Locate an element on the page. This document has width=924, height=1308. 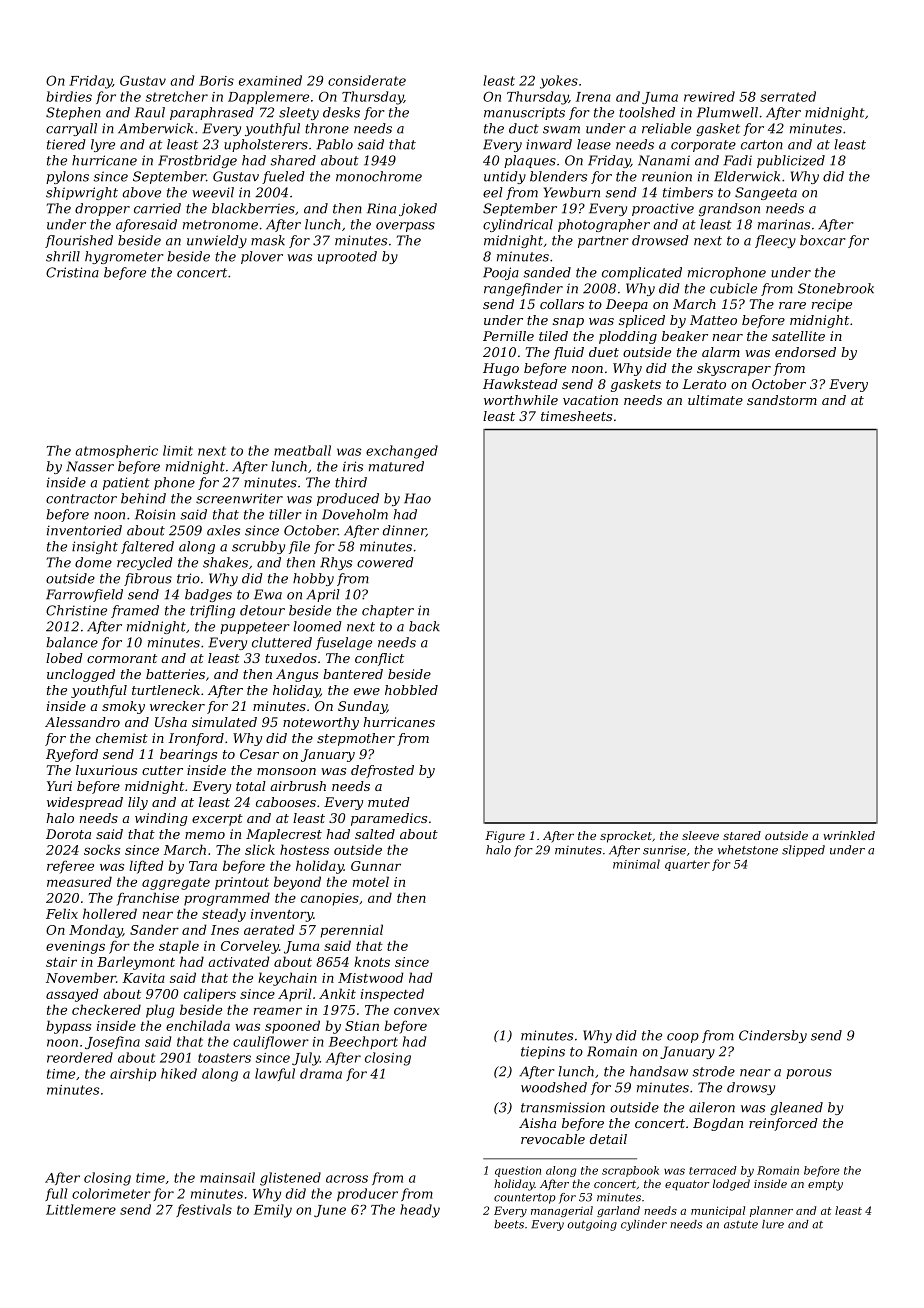
considerate is located at coordinates (367, 80).
